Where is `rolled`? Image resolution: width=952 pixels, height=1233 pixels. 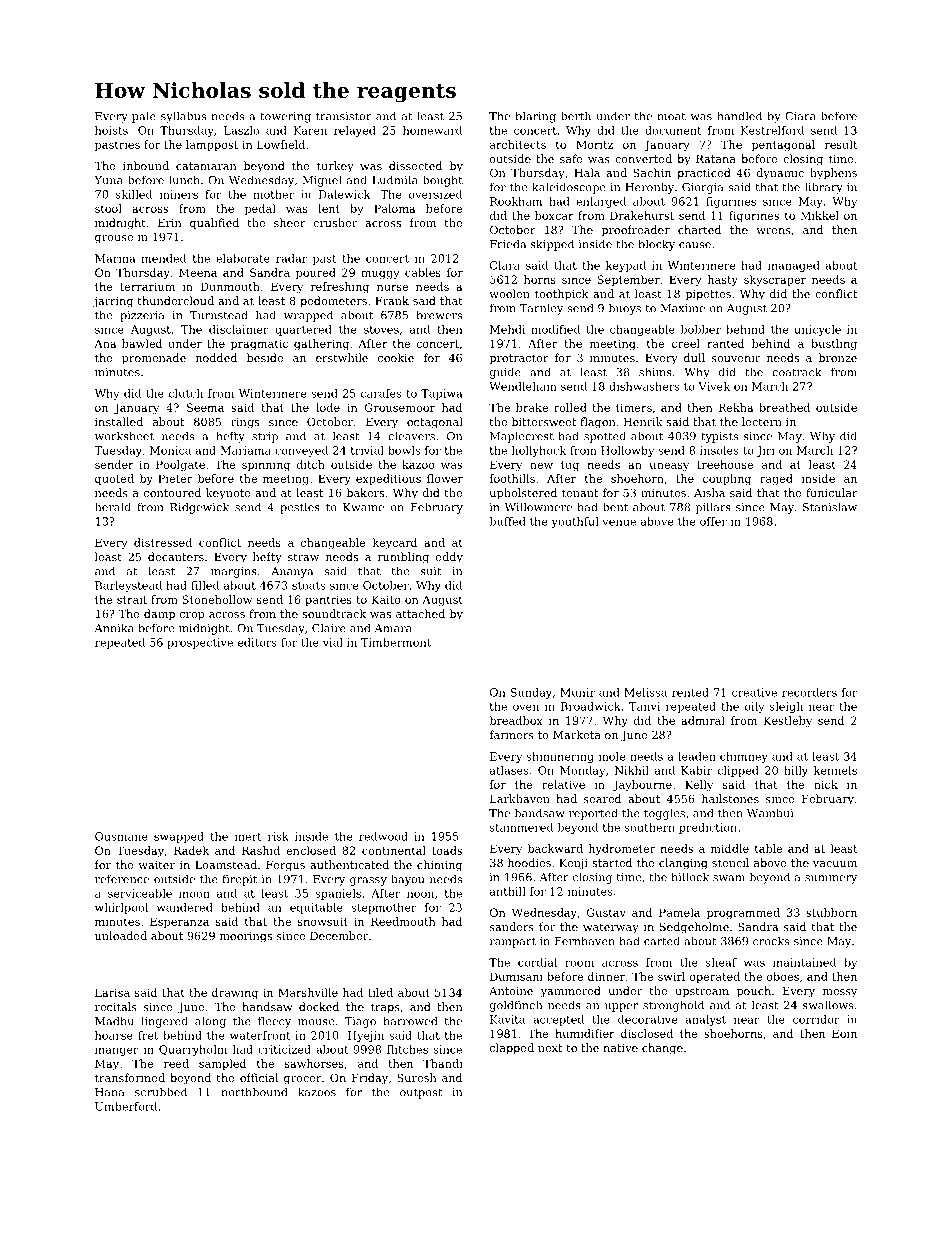 rolled is located at coordinates (570, 407).
